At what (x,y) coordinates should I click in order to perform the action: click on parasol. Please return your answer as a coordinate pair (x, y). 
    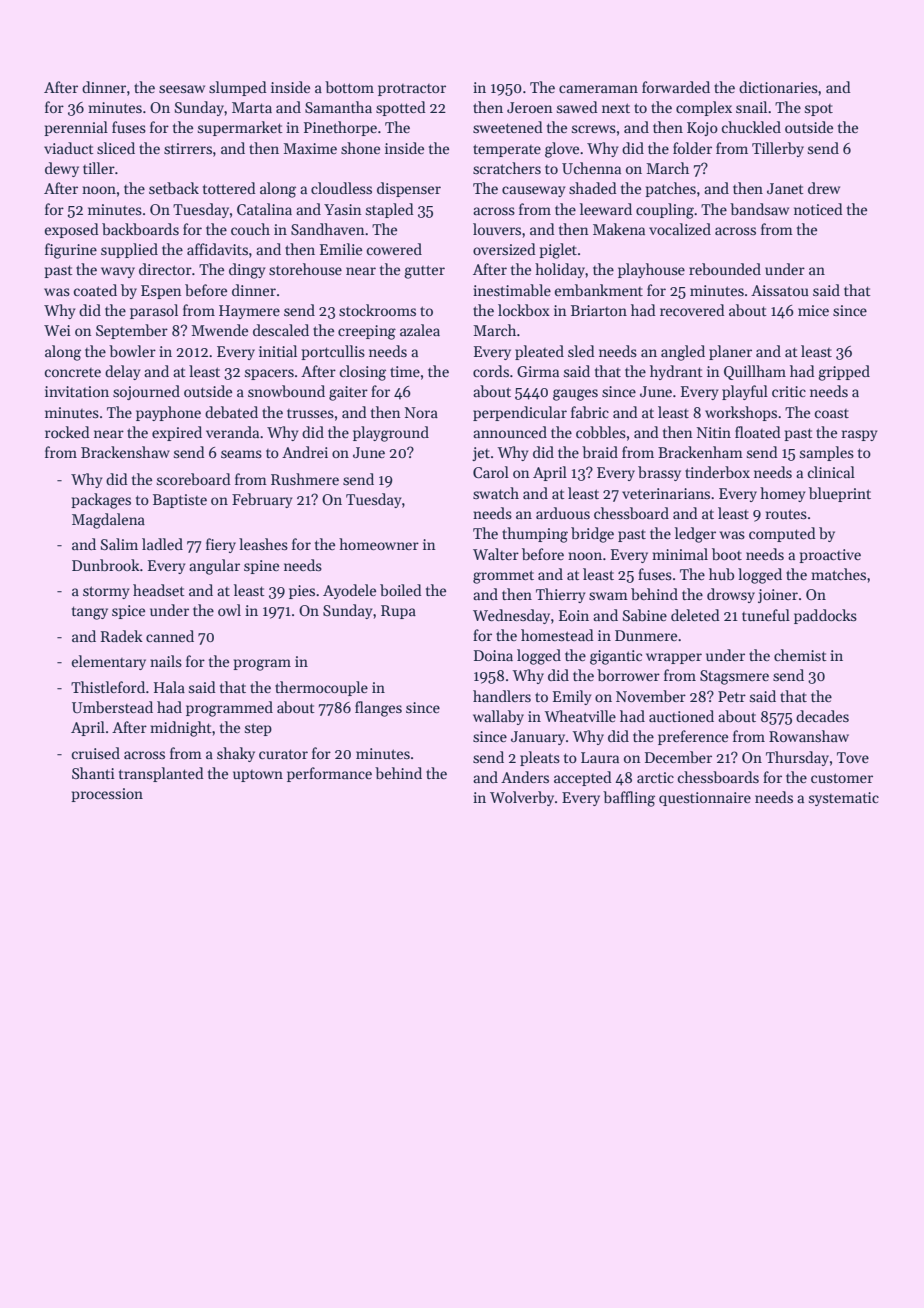
    Looking at the image, I should click on (154, 311).
